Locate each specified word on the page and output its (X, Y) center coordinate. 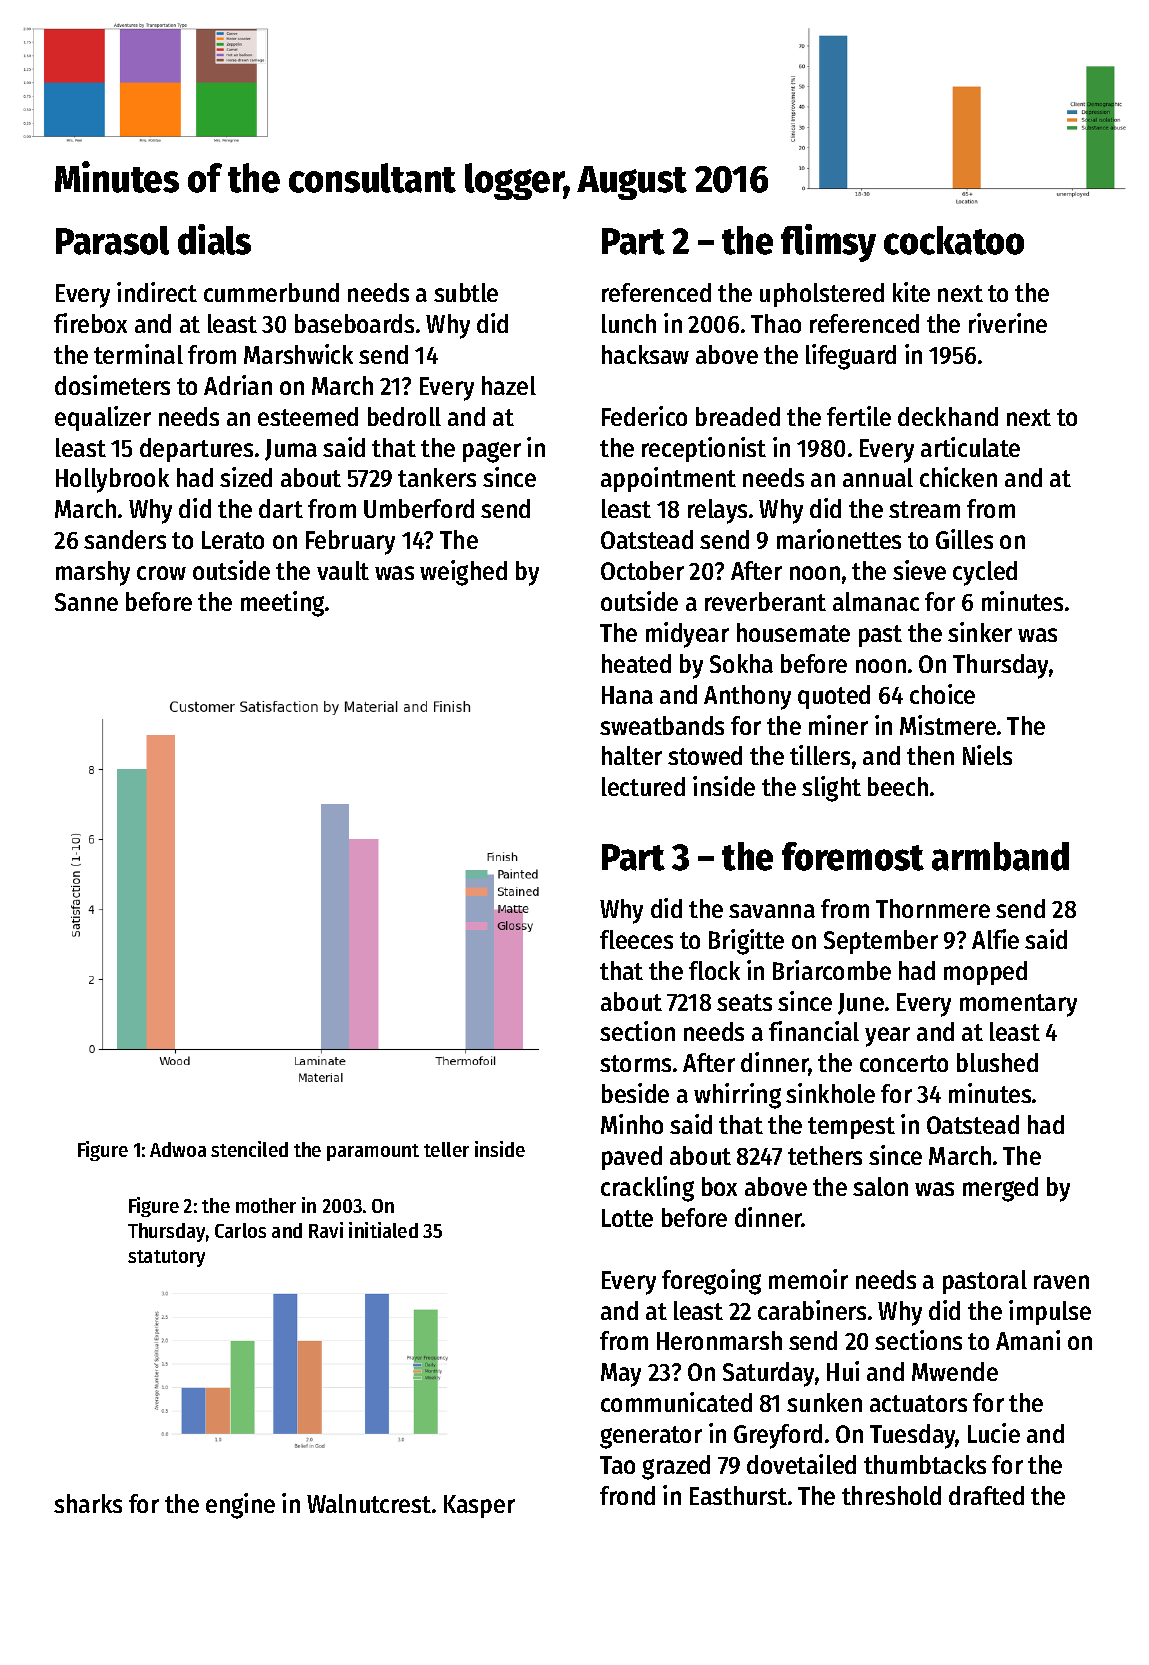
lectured (643, 786)
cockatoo (954, 240)
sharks (88, 1503)
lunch (629, 323)
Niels (987, 755)
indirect (157, 292)
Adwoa (178, 1149)
